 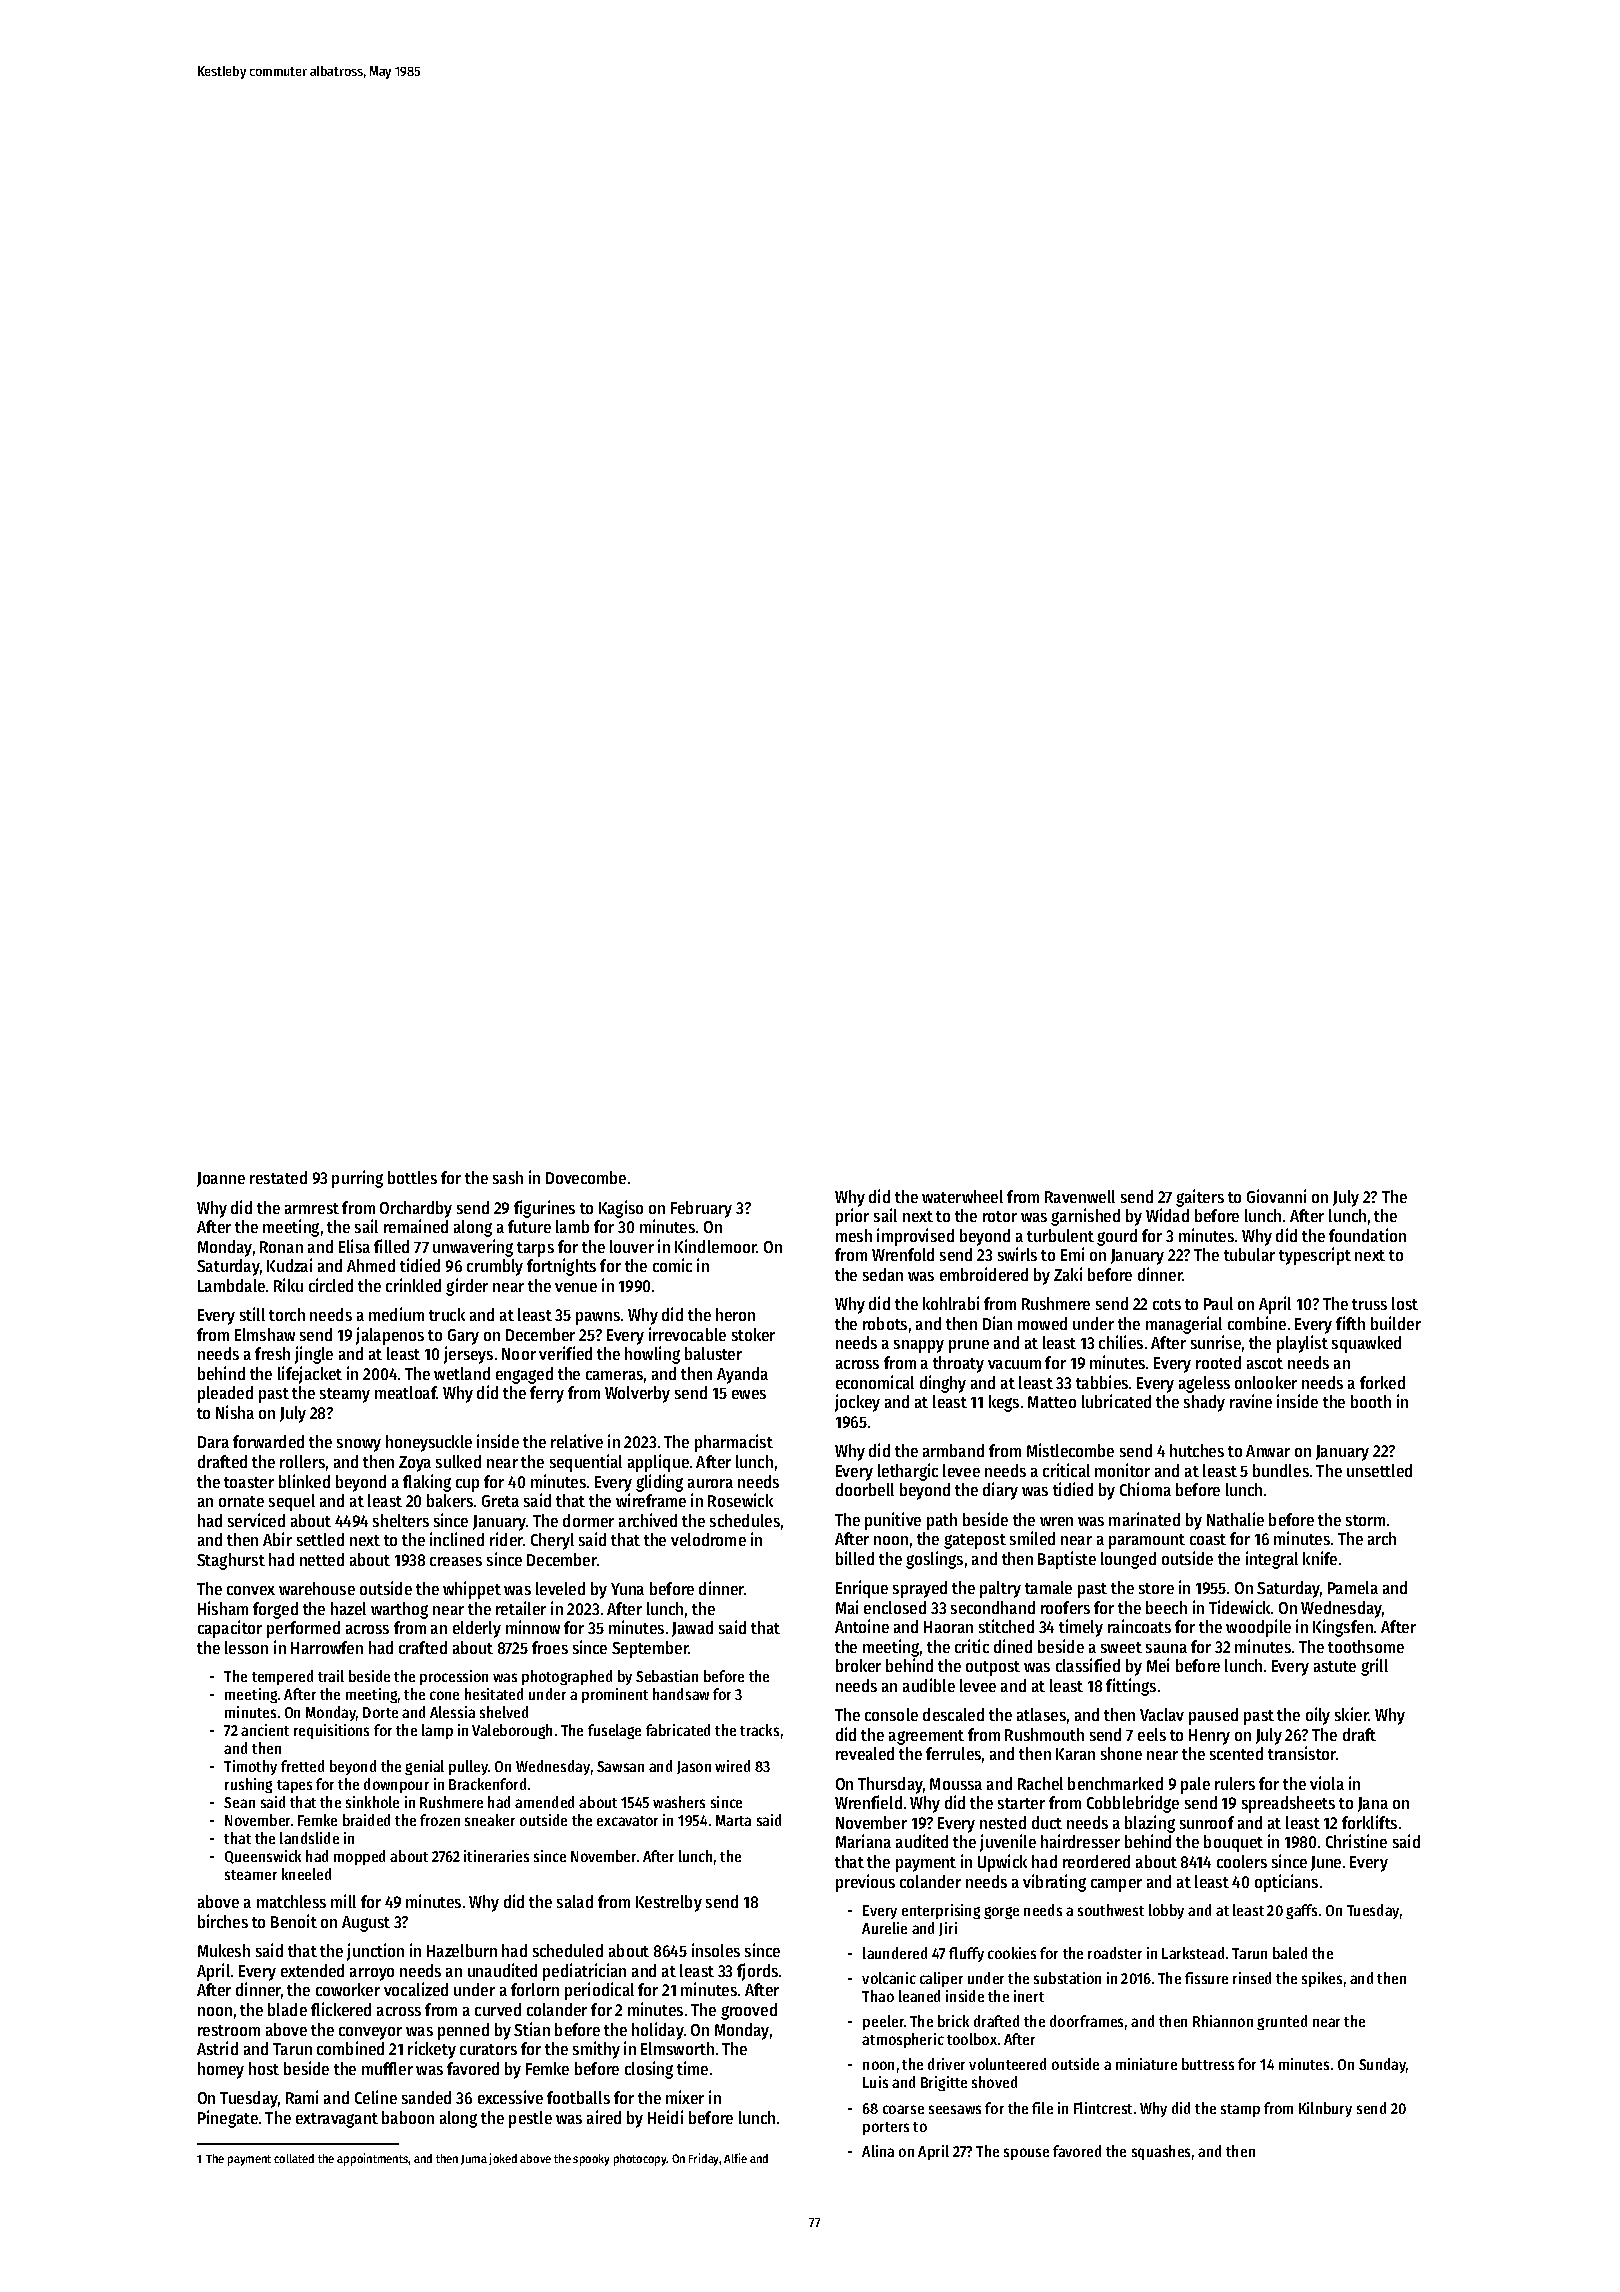 I want to click on retailer, so click(x=521, y=1608).
